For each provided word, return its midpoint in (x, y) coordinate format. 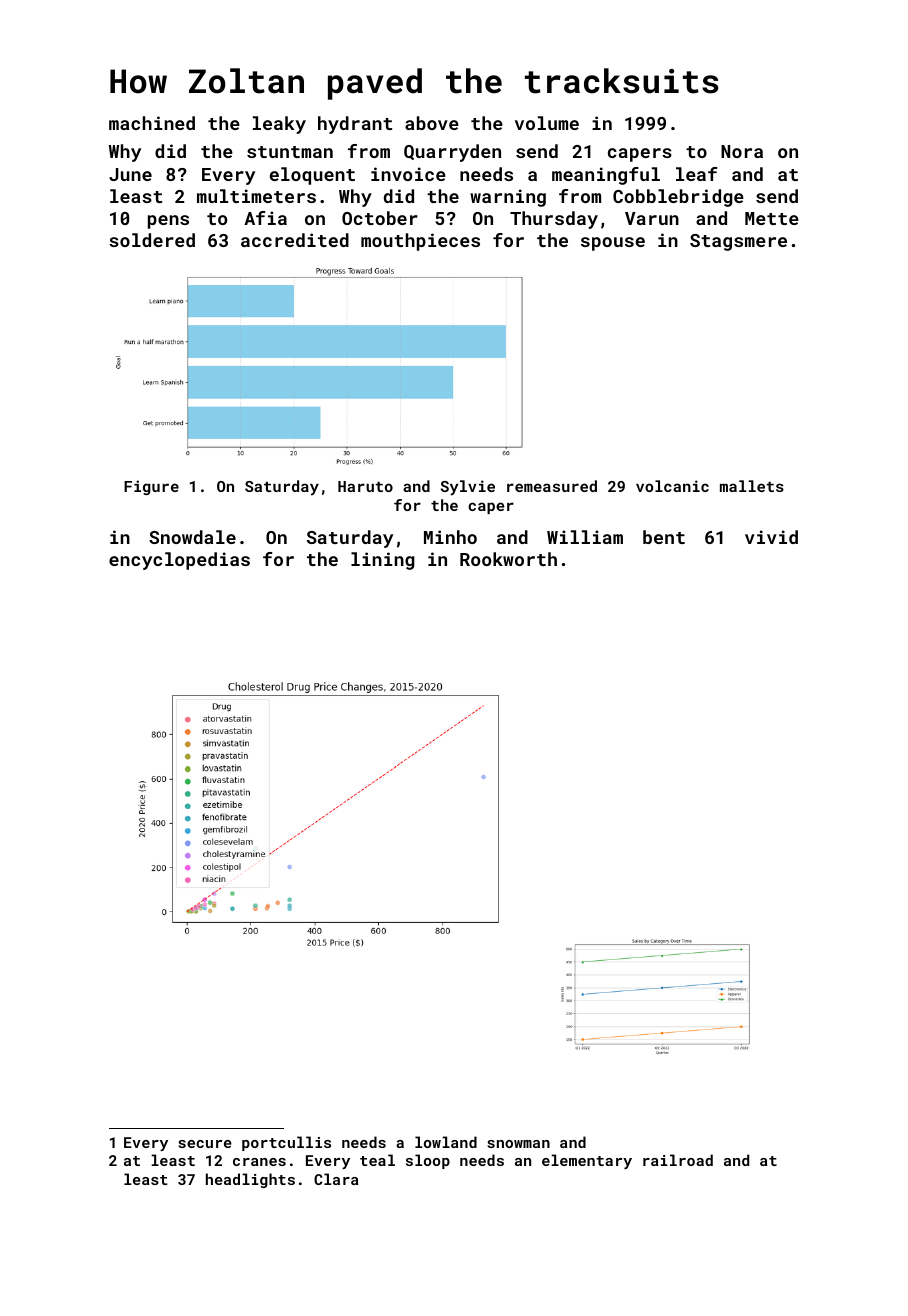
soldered (152, 240)
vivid (771, 537)
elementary (587, 1161)
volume (547, 123)
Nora (742, 151)
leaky (279, 125)
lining (383, 561)
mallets (752, 486)
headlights (250, 1180)
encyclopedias (179, 561)
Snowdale (192, 537)
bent (664, 537)
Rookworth (508, 559)
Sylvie (468, 488)
